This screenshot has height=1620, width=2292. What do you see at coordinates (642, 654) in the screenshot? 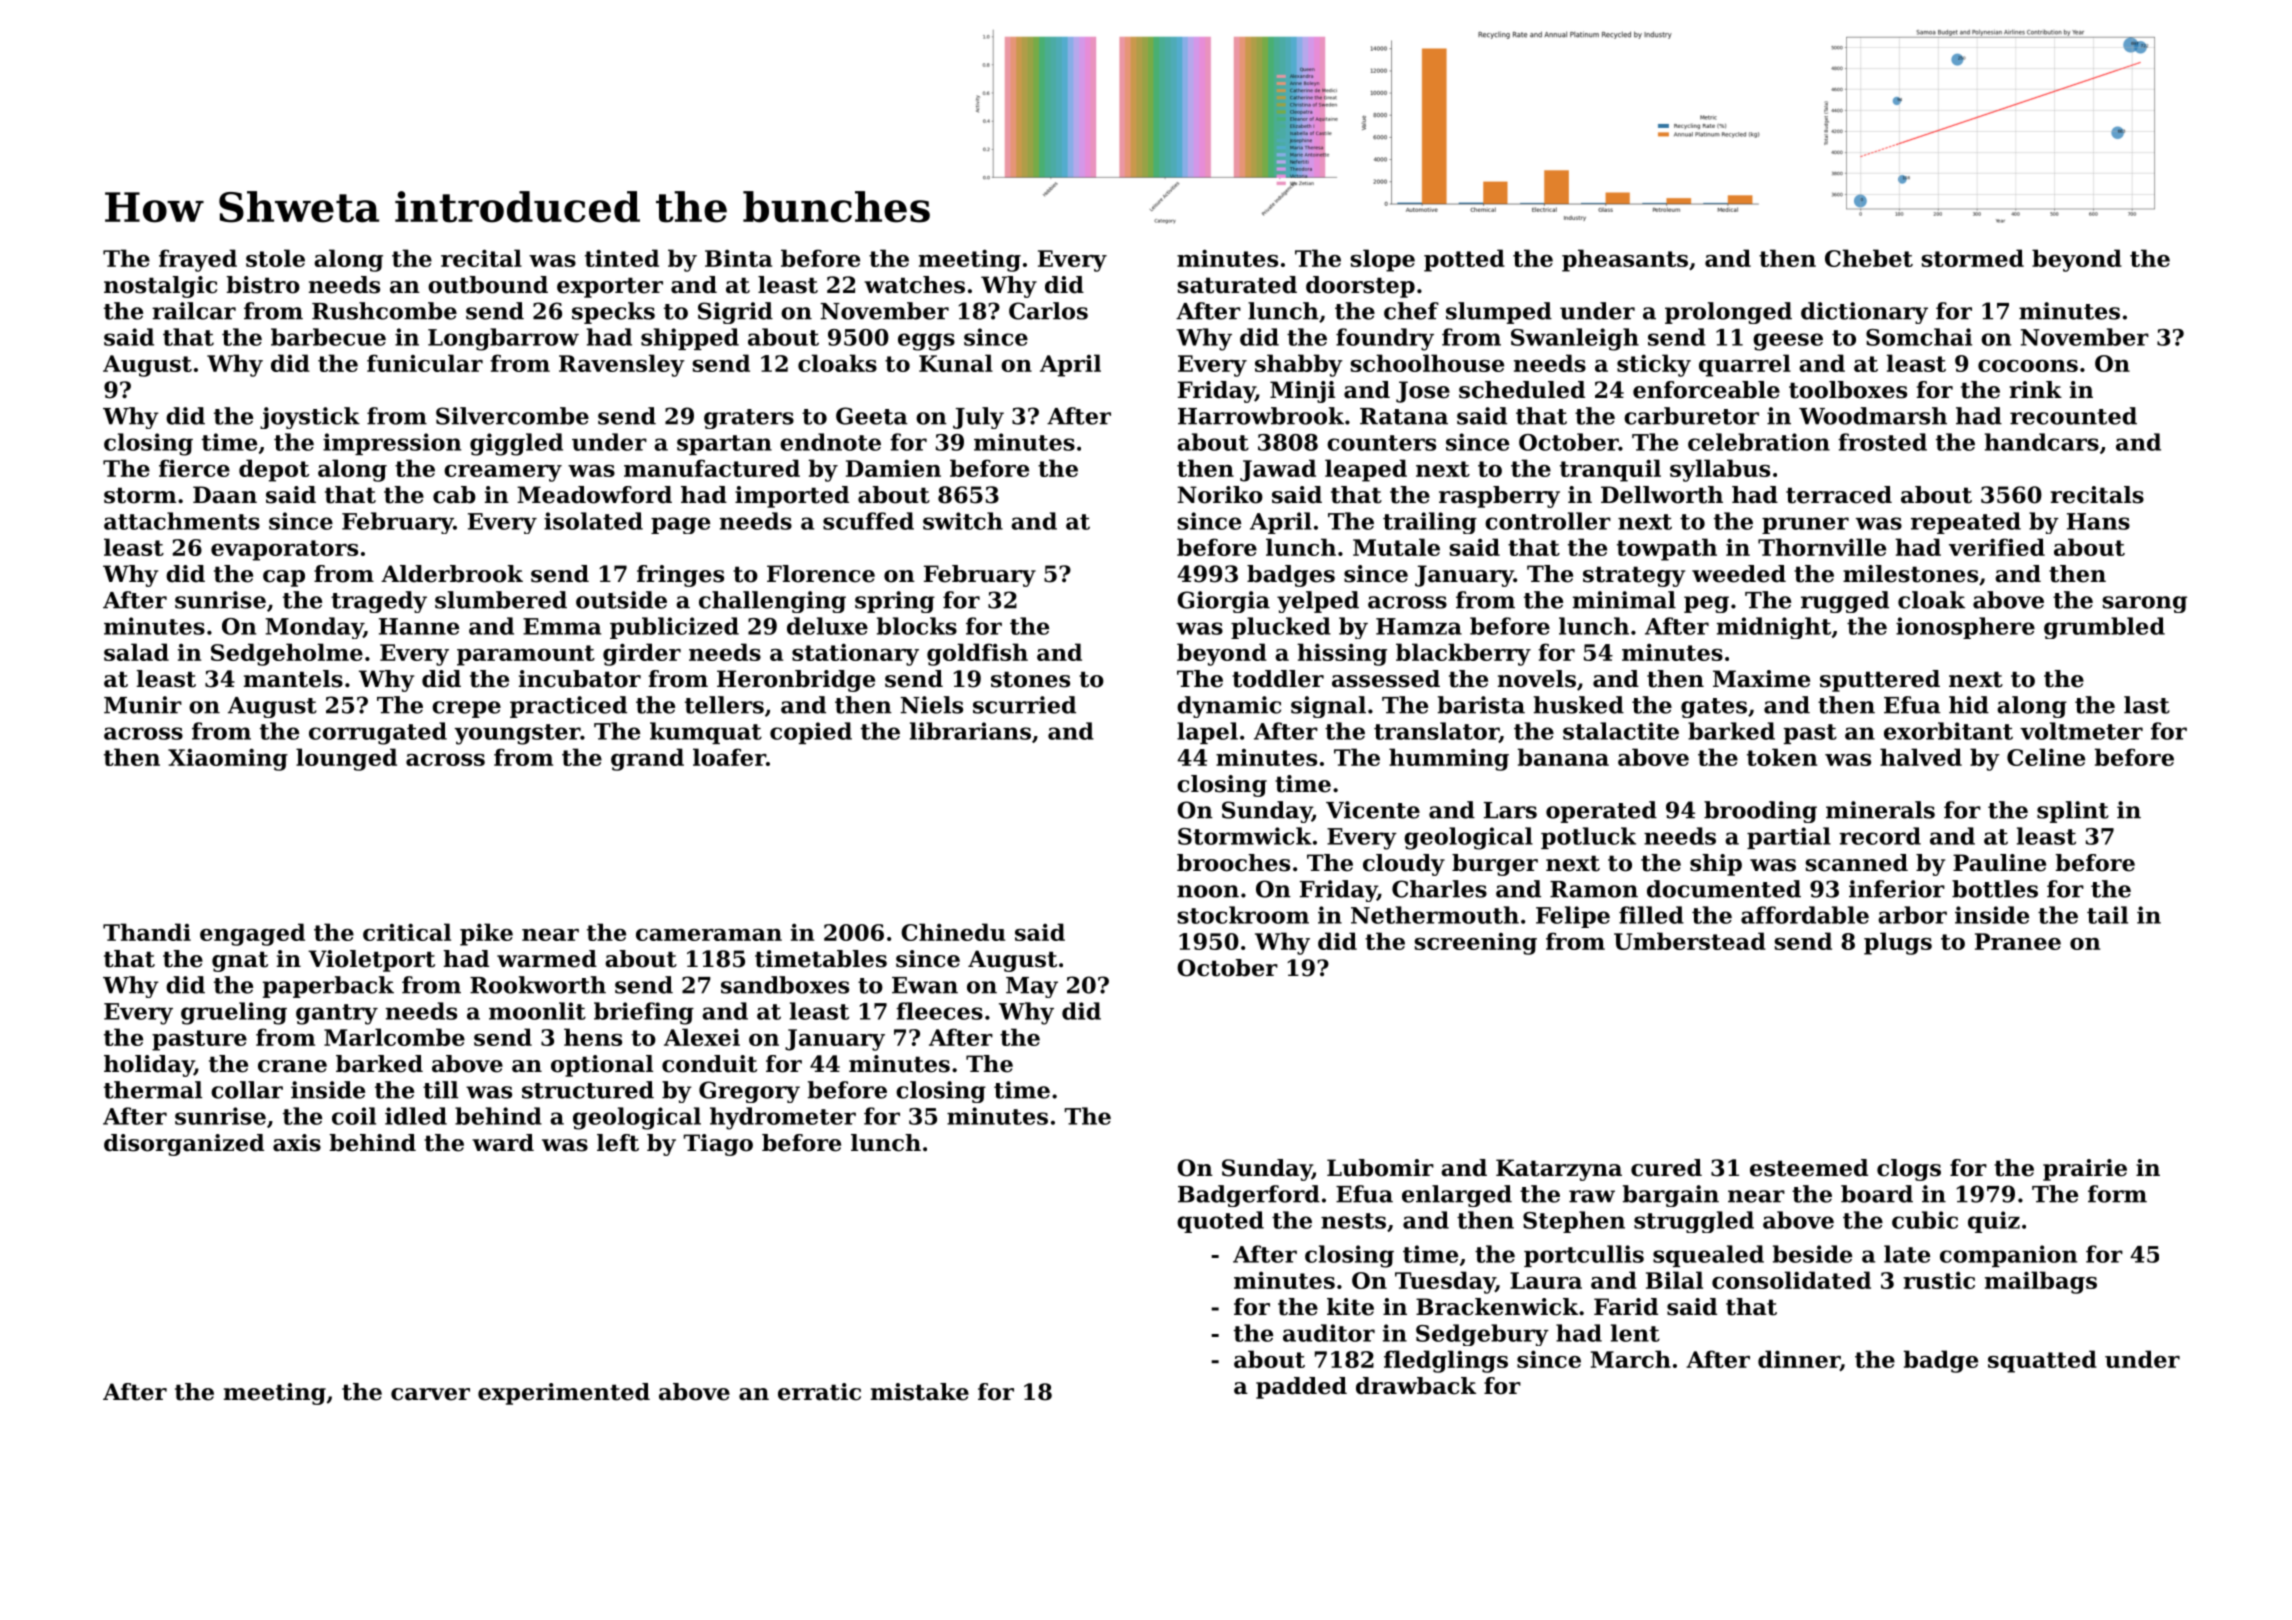
I see `girder` at bounding box center [642, 654].
